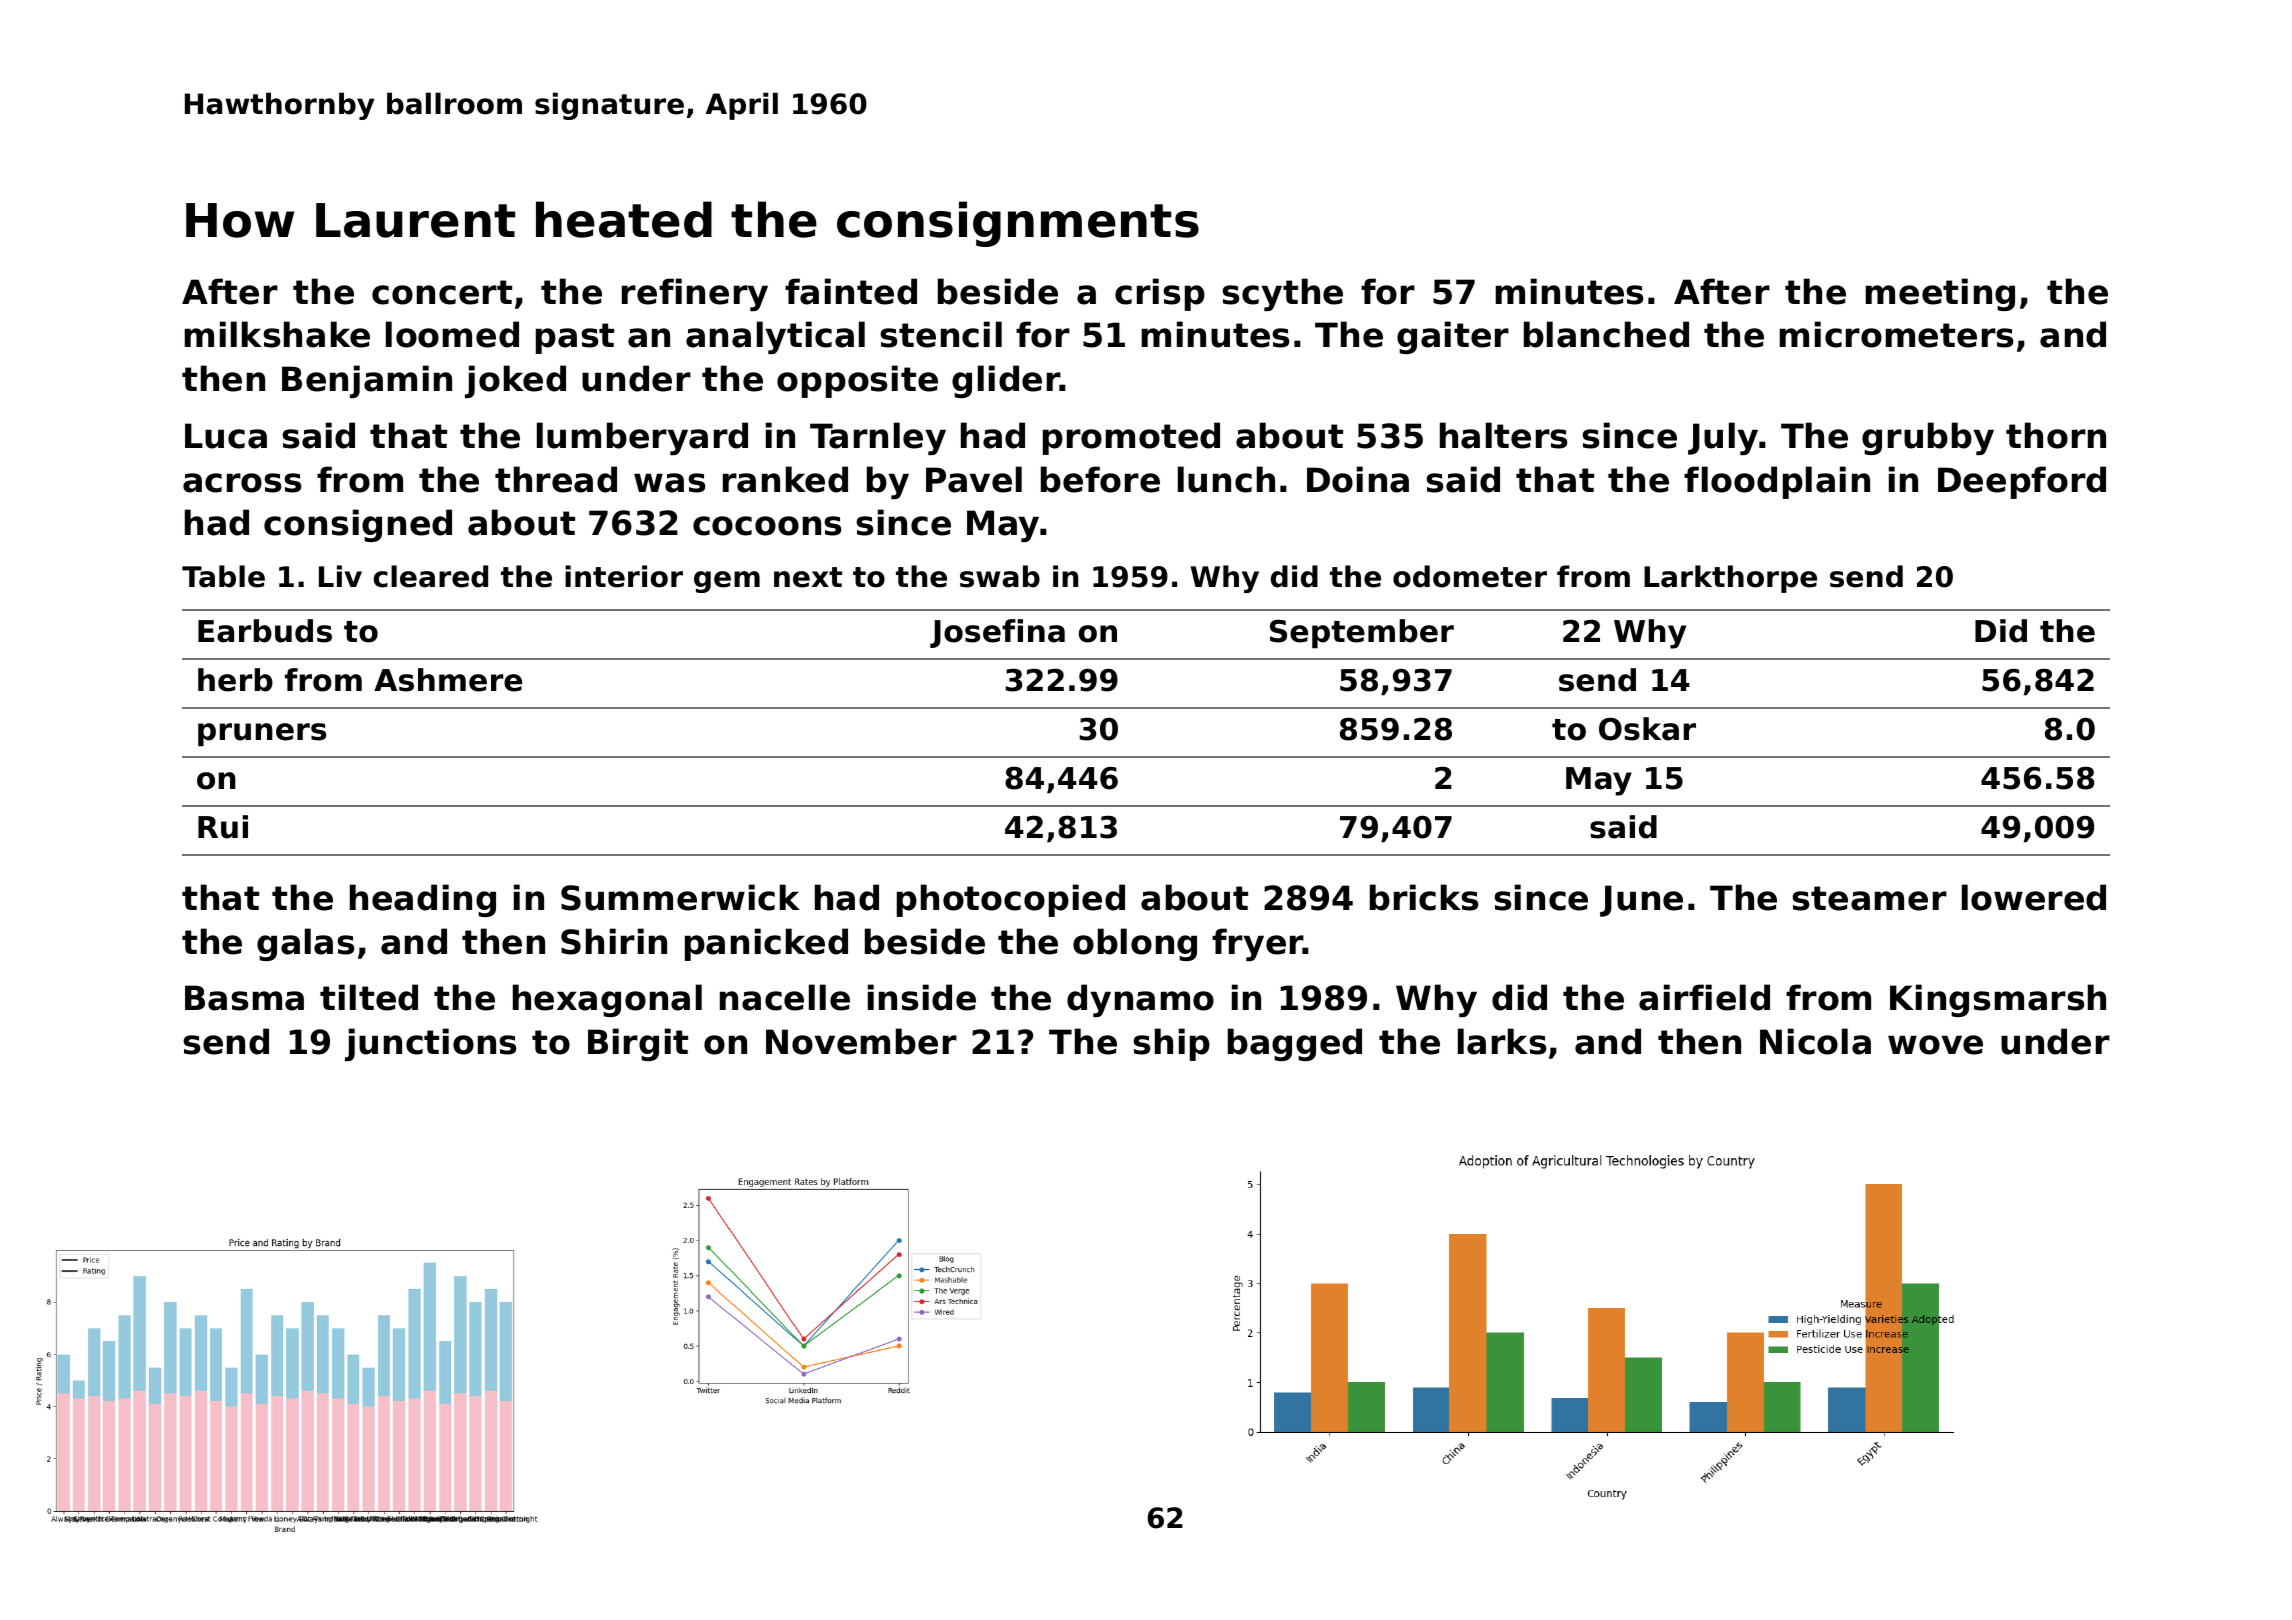  I want to click on meeting, so click(1940, 294).
